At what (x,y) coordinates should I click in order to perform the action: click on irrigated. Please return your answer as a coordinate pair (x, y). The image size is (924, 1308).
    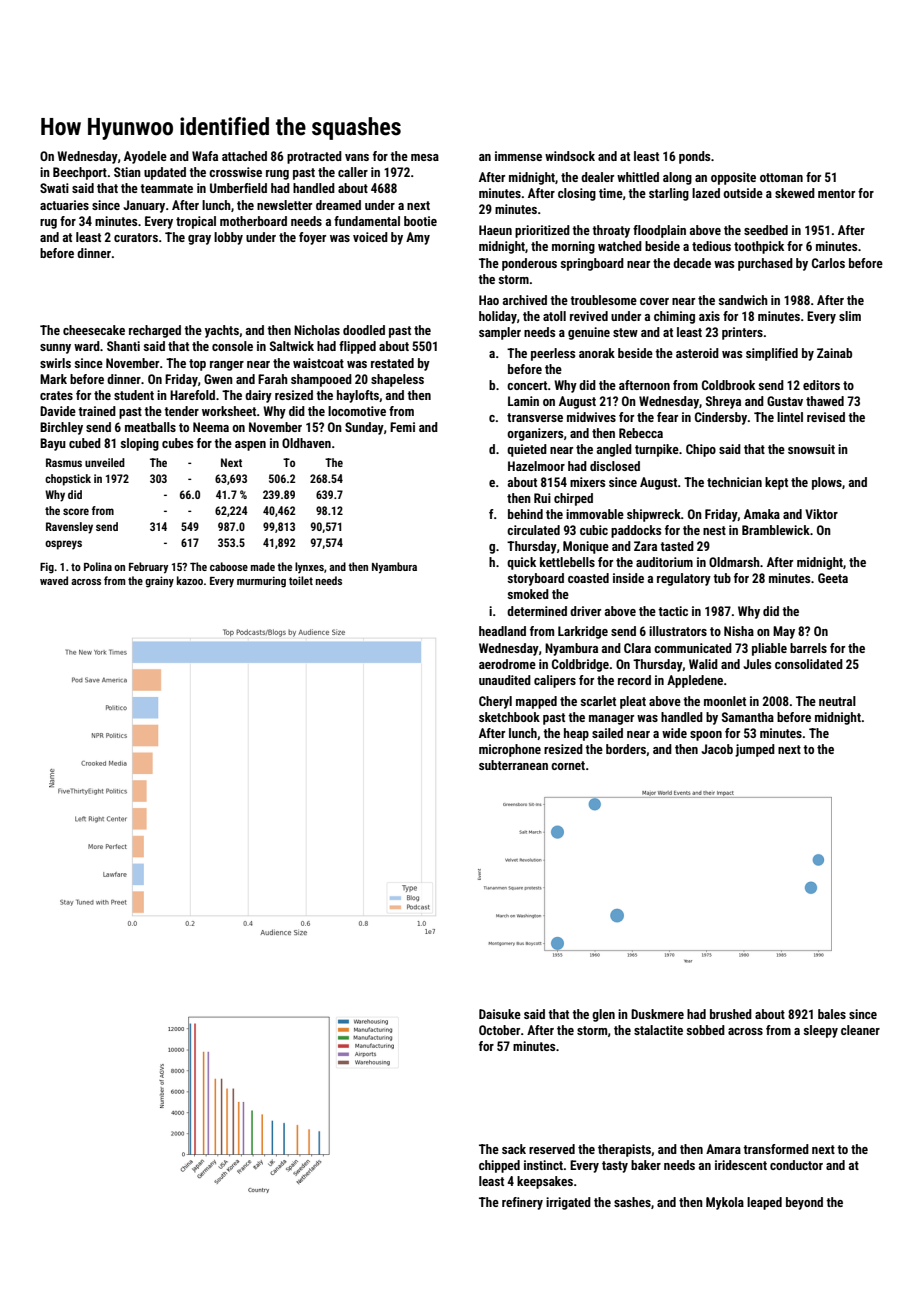
    Looking at the image, I should click on (568, 1203).
